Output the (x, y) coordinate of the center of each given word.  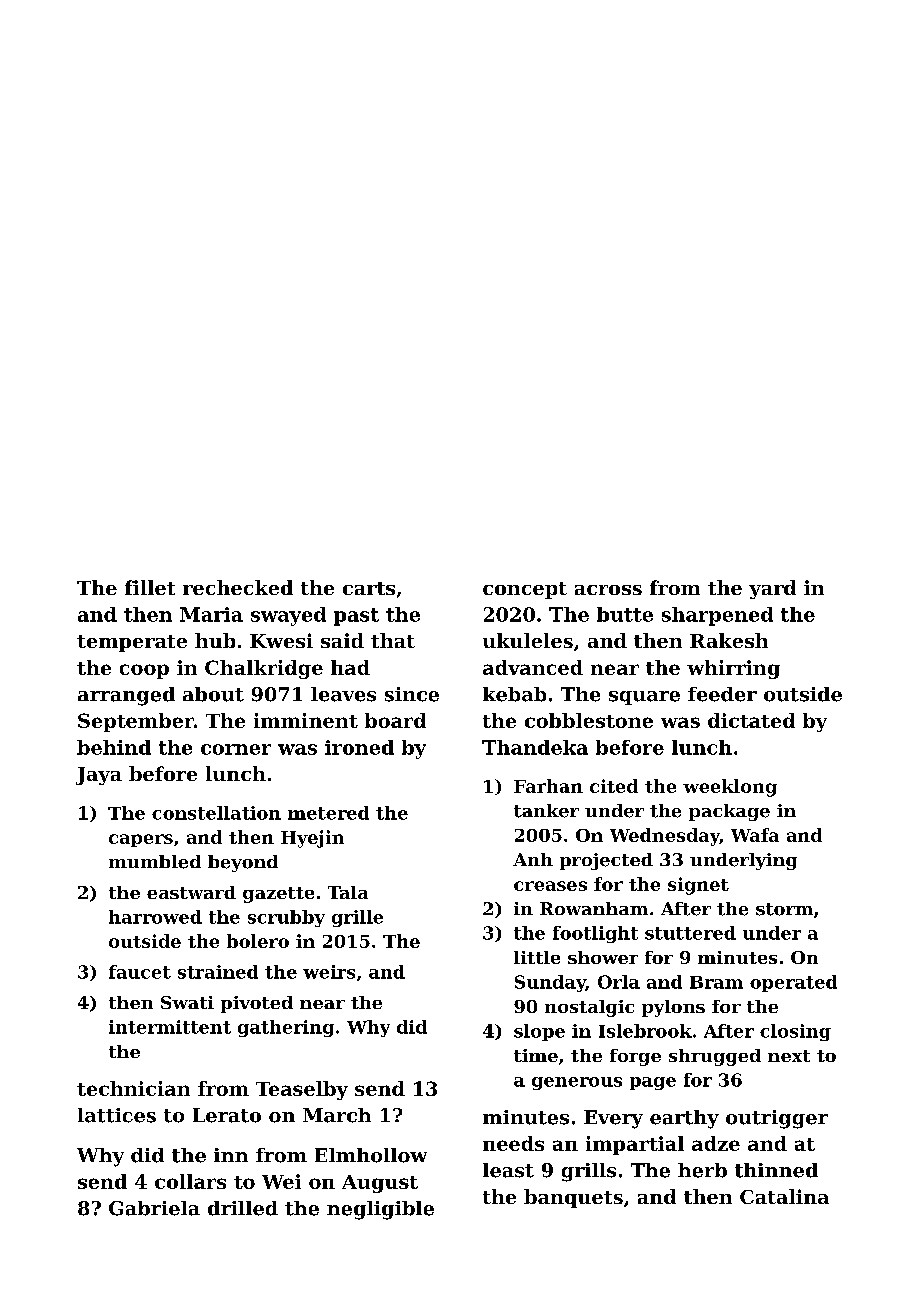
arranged (126, 696)
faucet (140, 972)
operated (793, 983)
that (393, 640)
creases (550, 886)
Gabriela (154, 1208)
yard (772, 589)
